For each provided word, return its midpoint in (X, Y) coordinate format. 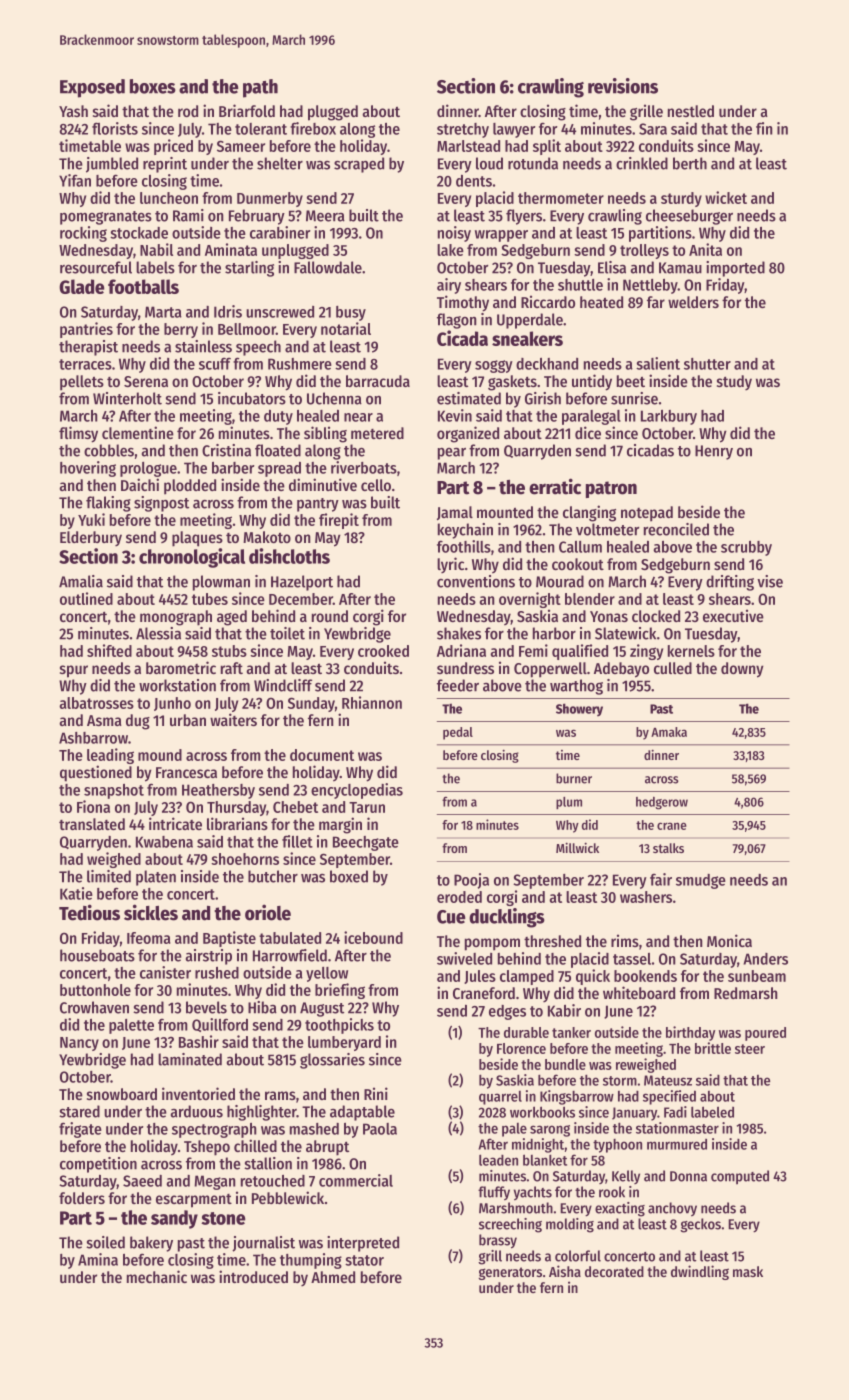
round (330, 616)
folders (82, 1198)
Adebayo (621, 670)
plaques (197, 539)
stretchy (463, 130)
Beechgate (366, 843)
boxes (153, 86)
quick (593, 977)
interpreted (363, 1244)
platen (156, 878)
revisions (623, 86)
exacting (620, 1209)
